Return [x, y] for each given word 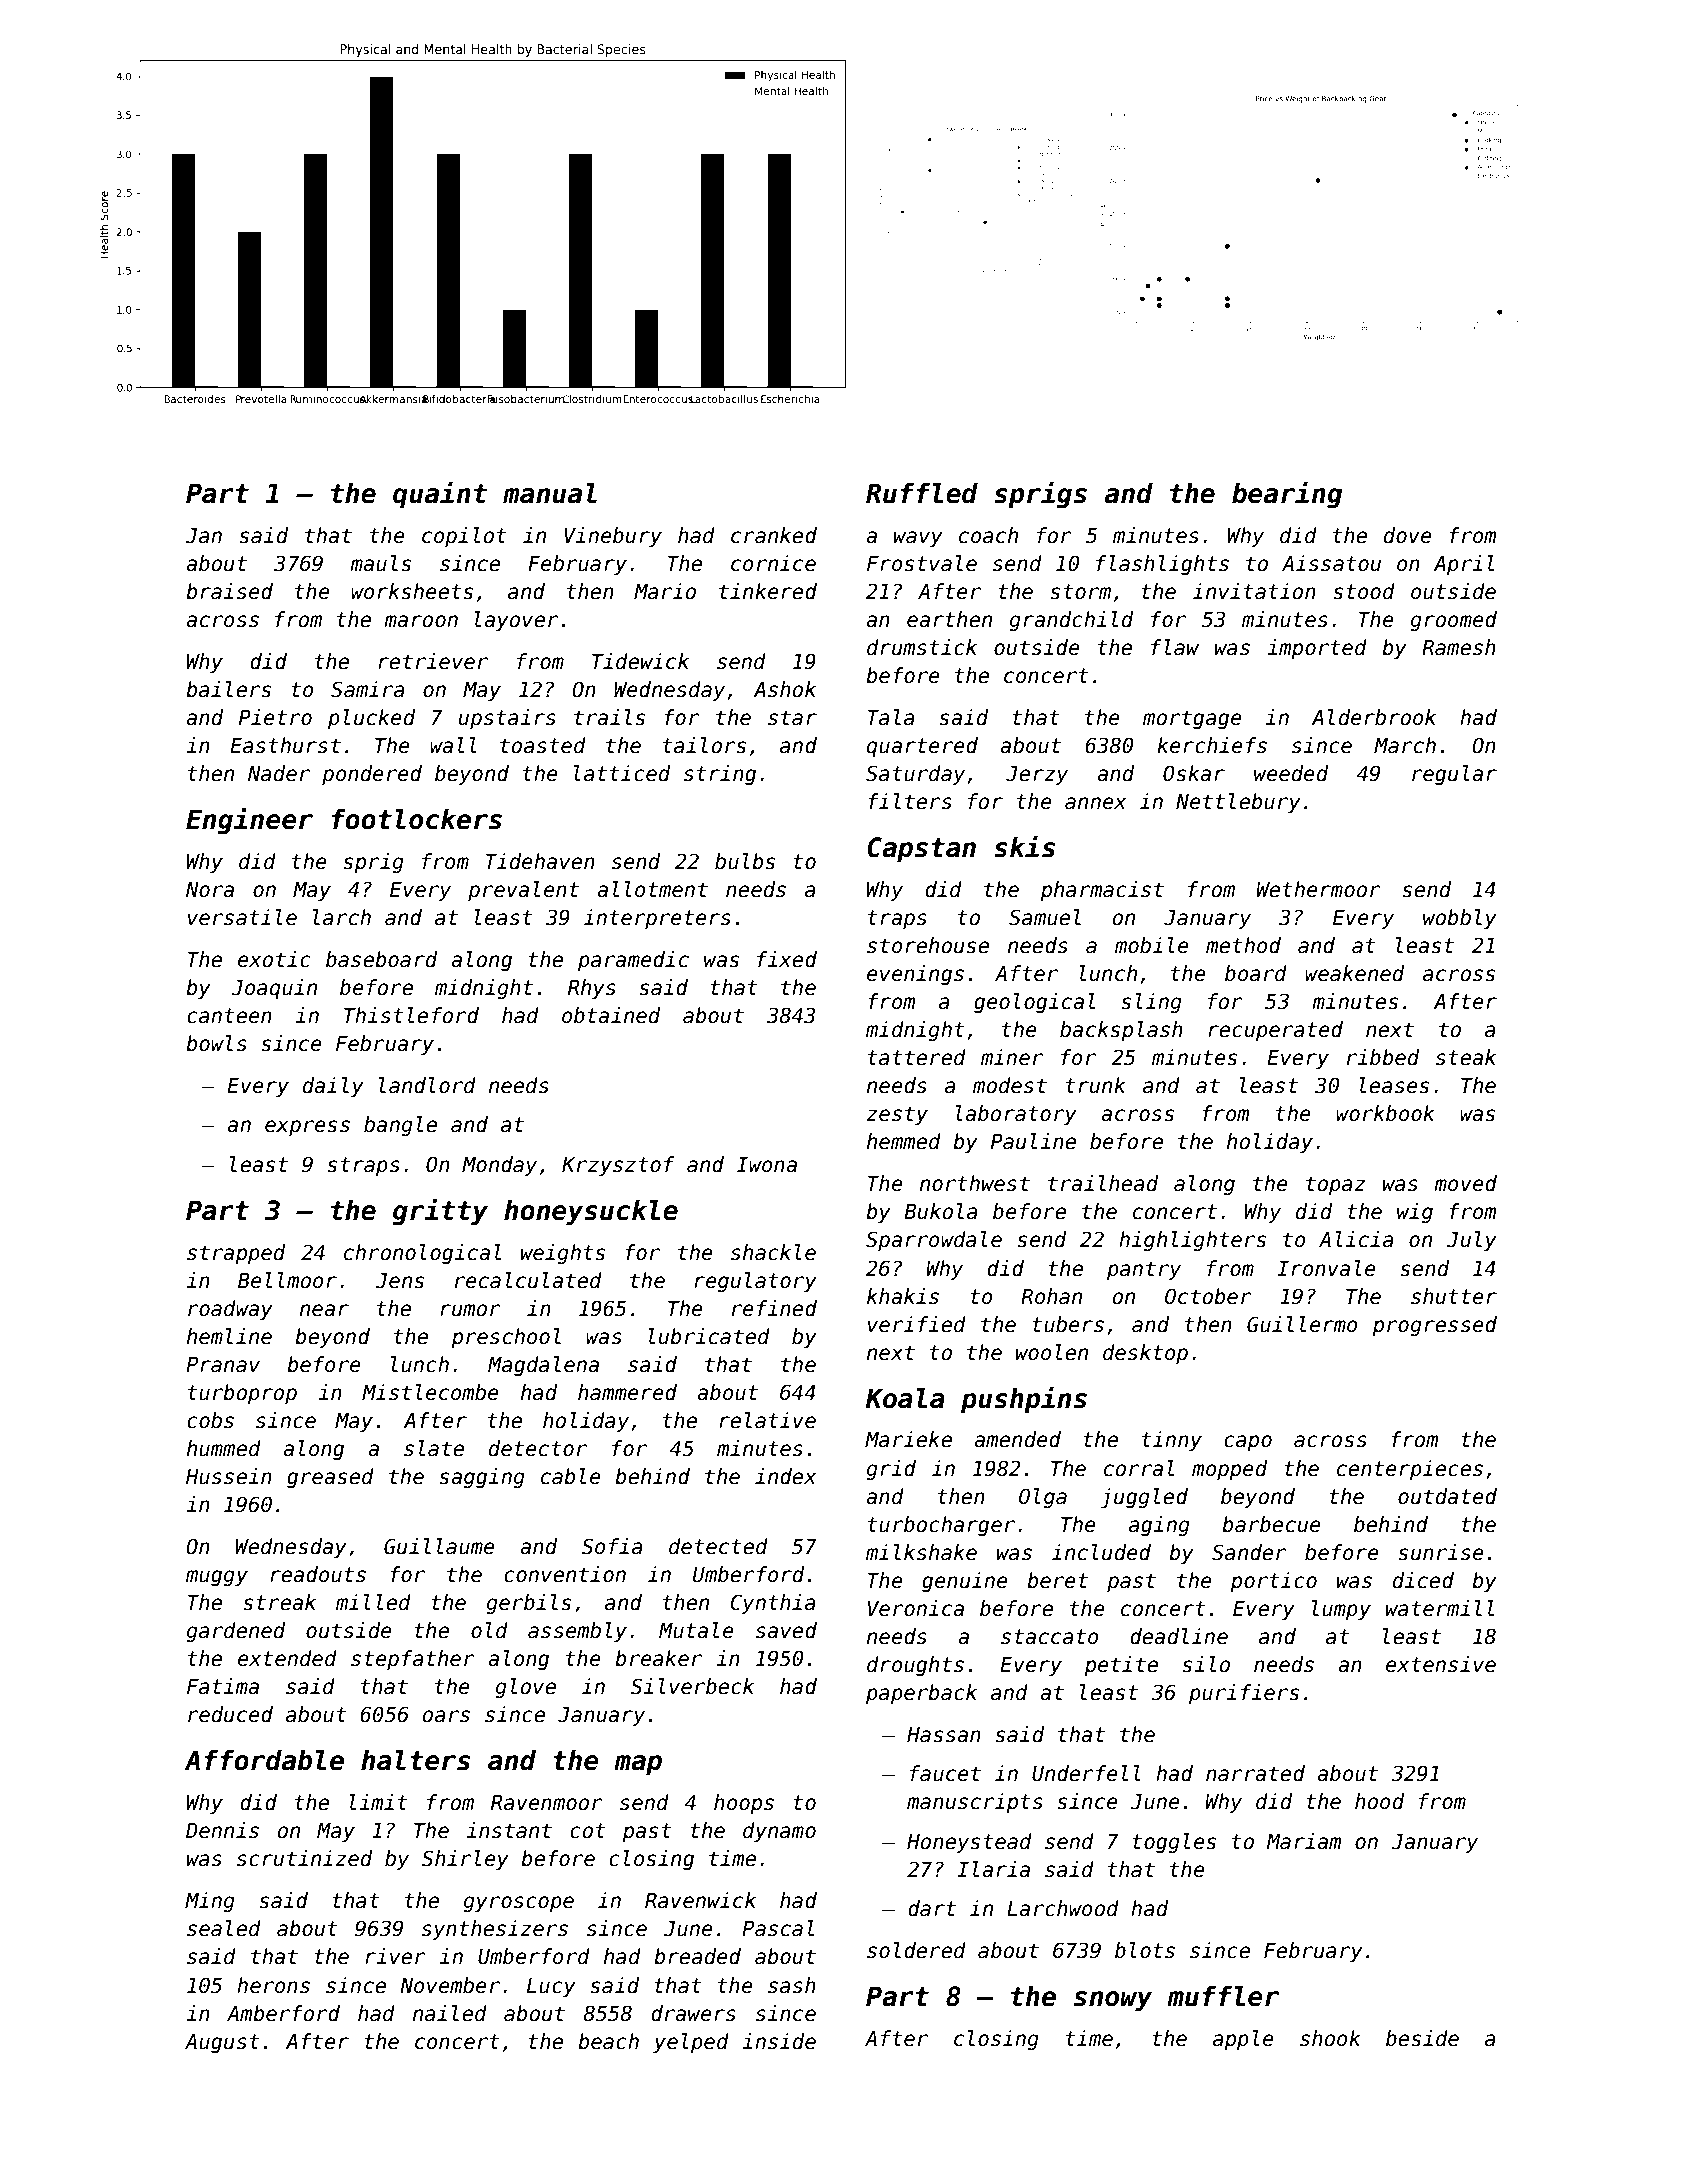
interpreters [657, 919]
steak [1466, 1057]
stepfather [413, 1660]
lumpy [1341, 1610]
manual [550, 493]
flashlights [1162, 565]
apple [1243, 2040]
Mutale [696, 1630]
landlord [427, 1085]
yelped [691, 2043]
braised [229, 591]
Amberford [283, 2013]
